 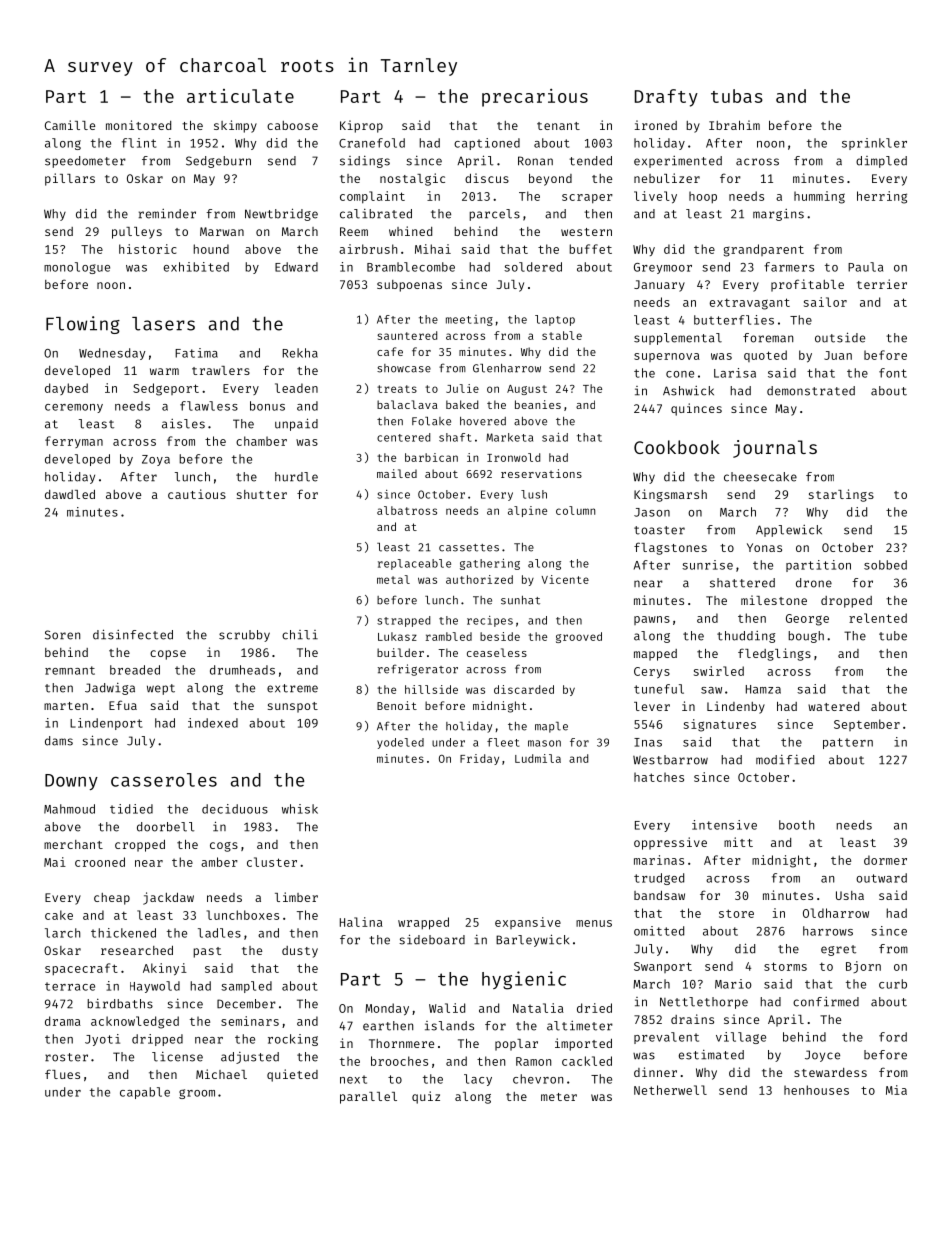 I want to click on Marketa, so click(x=509, y=437).
